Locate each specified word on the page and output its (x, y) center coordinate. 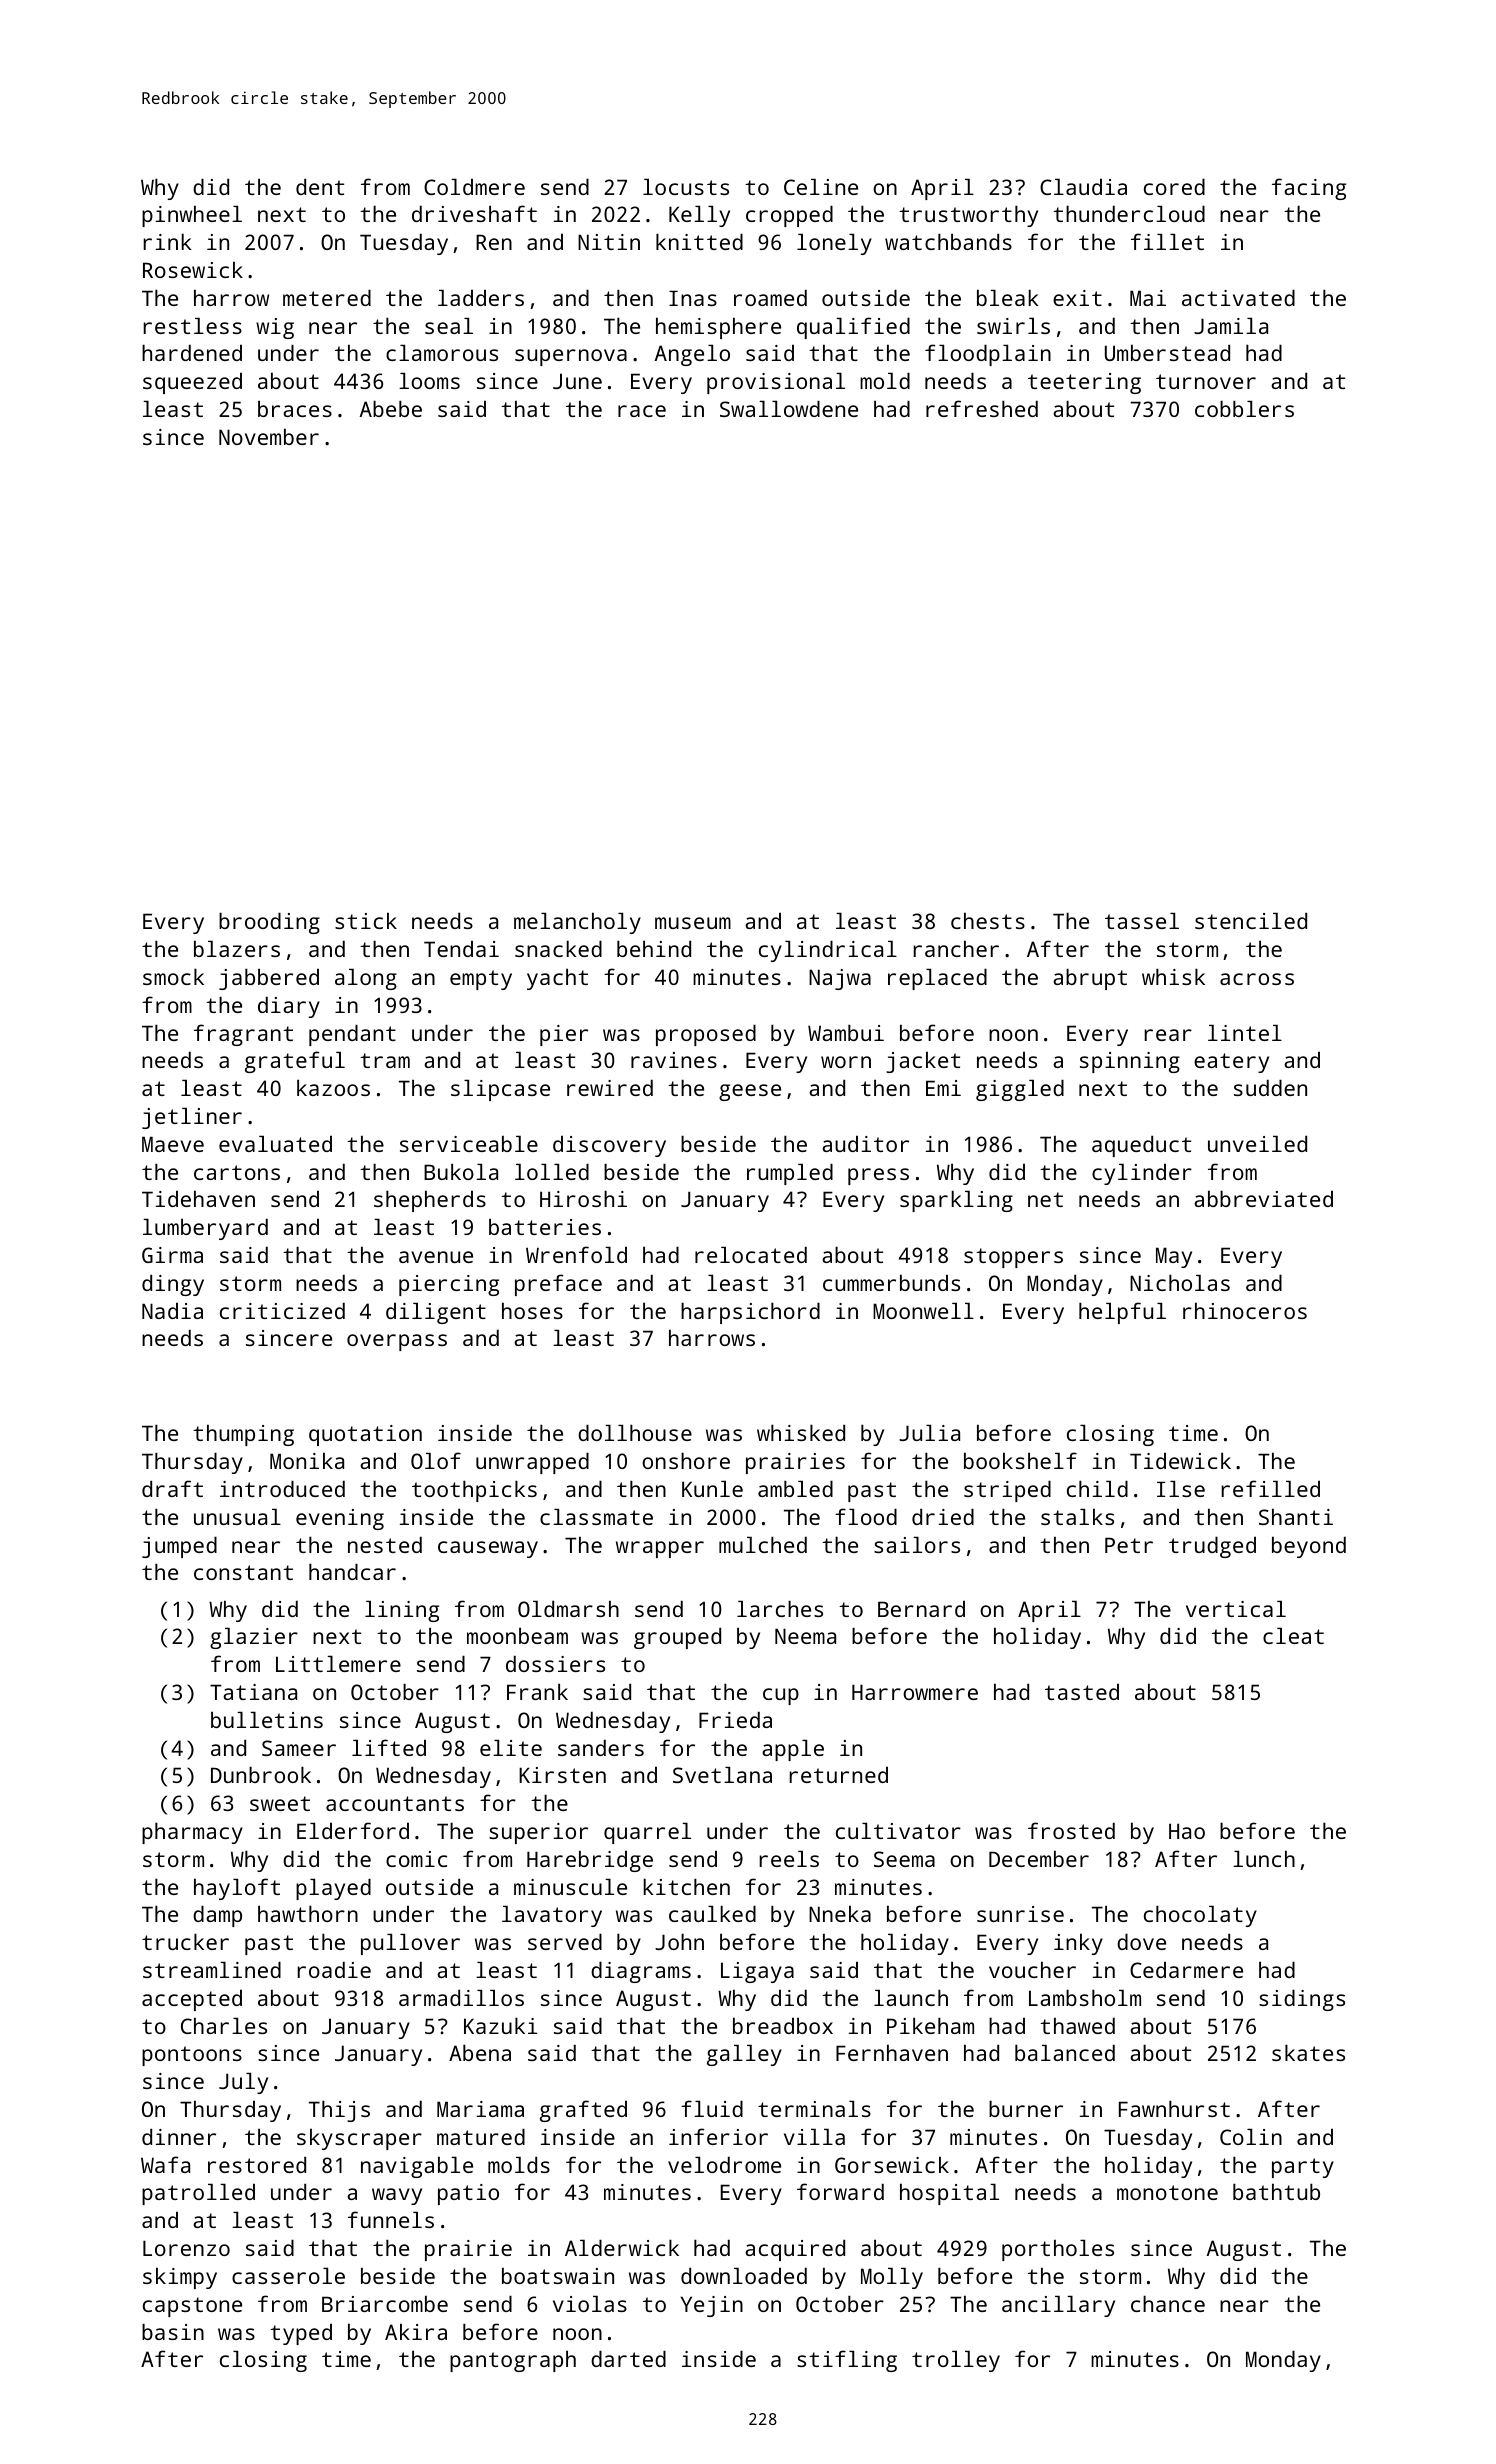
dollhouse (635, 1432)
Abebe (391, 408)
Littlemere (338, 1663)
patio (468, 2194)
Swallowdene (789, 408)
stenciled (1251, 920)
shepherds (430, 1201)
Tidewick (1180, 1460)
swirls (1013, 325)
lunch (1264, 1858)
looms (429, 380)
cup (781, 1696)
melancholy (577, 923)
